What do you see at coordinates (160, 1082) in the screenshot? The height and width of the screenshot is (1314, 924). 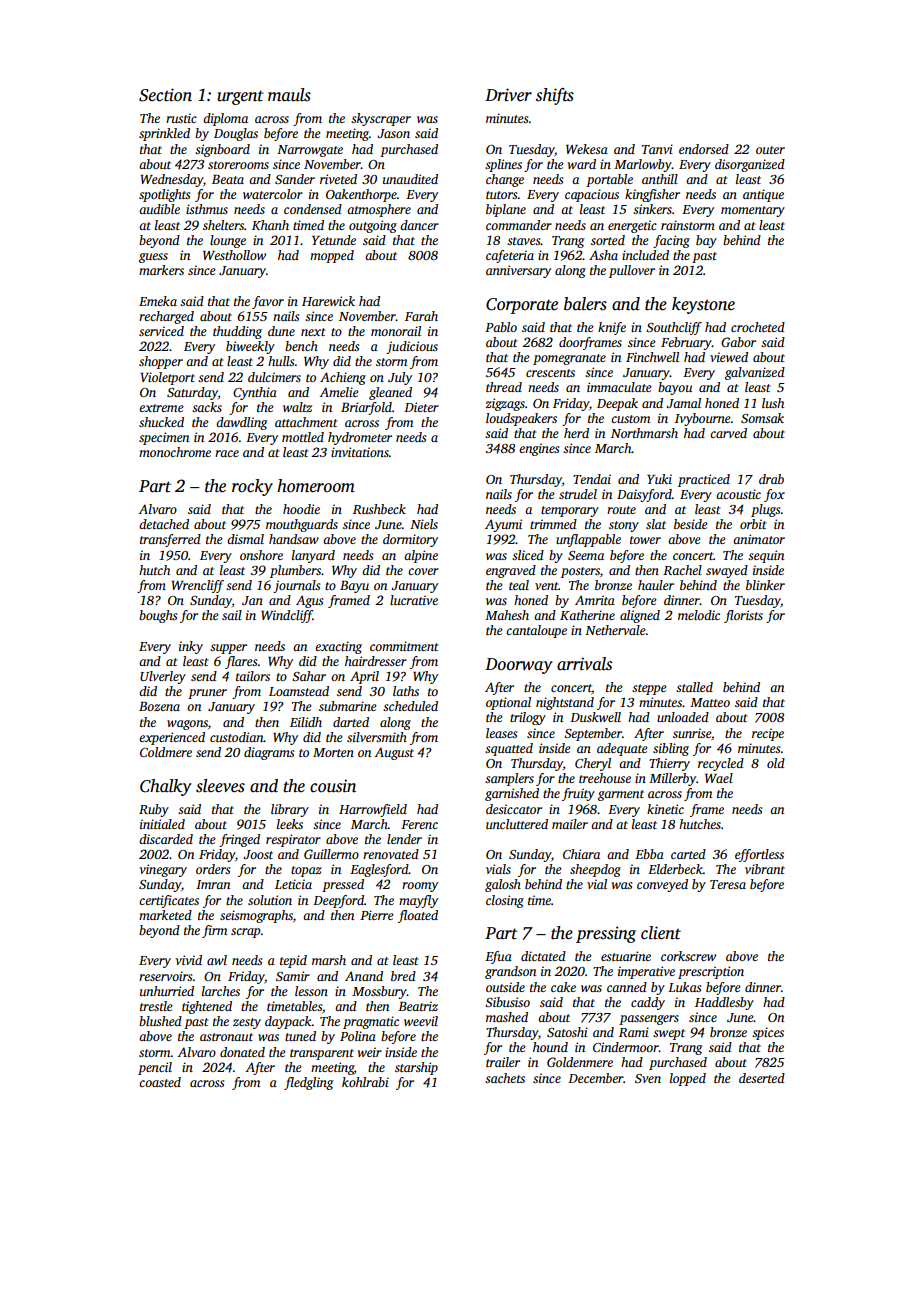 I see `coasted` at bounding box center [160, 1082].
